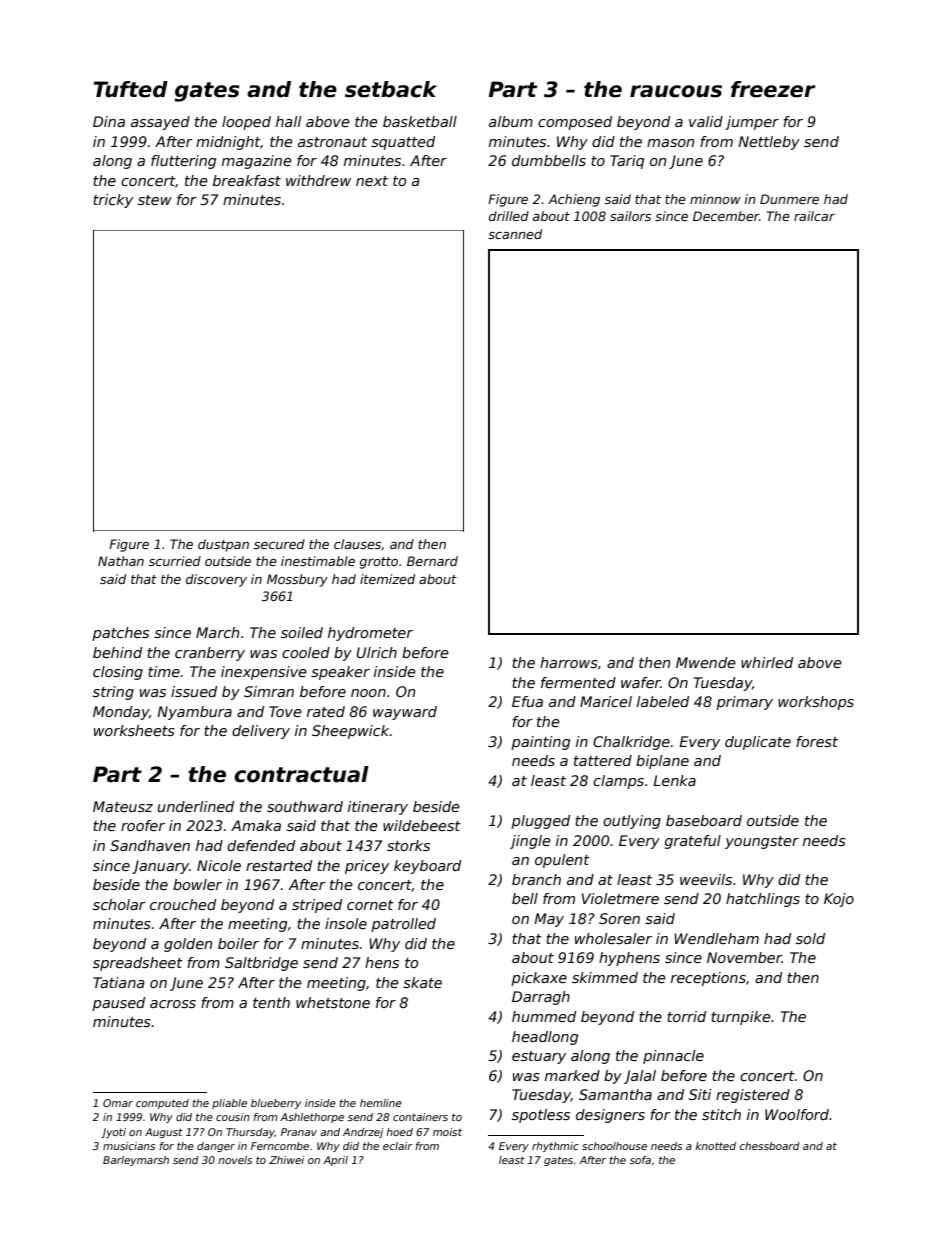 The image size is (952, 1233). I want to click on contractual, so click(301, 774).
